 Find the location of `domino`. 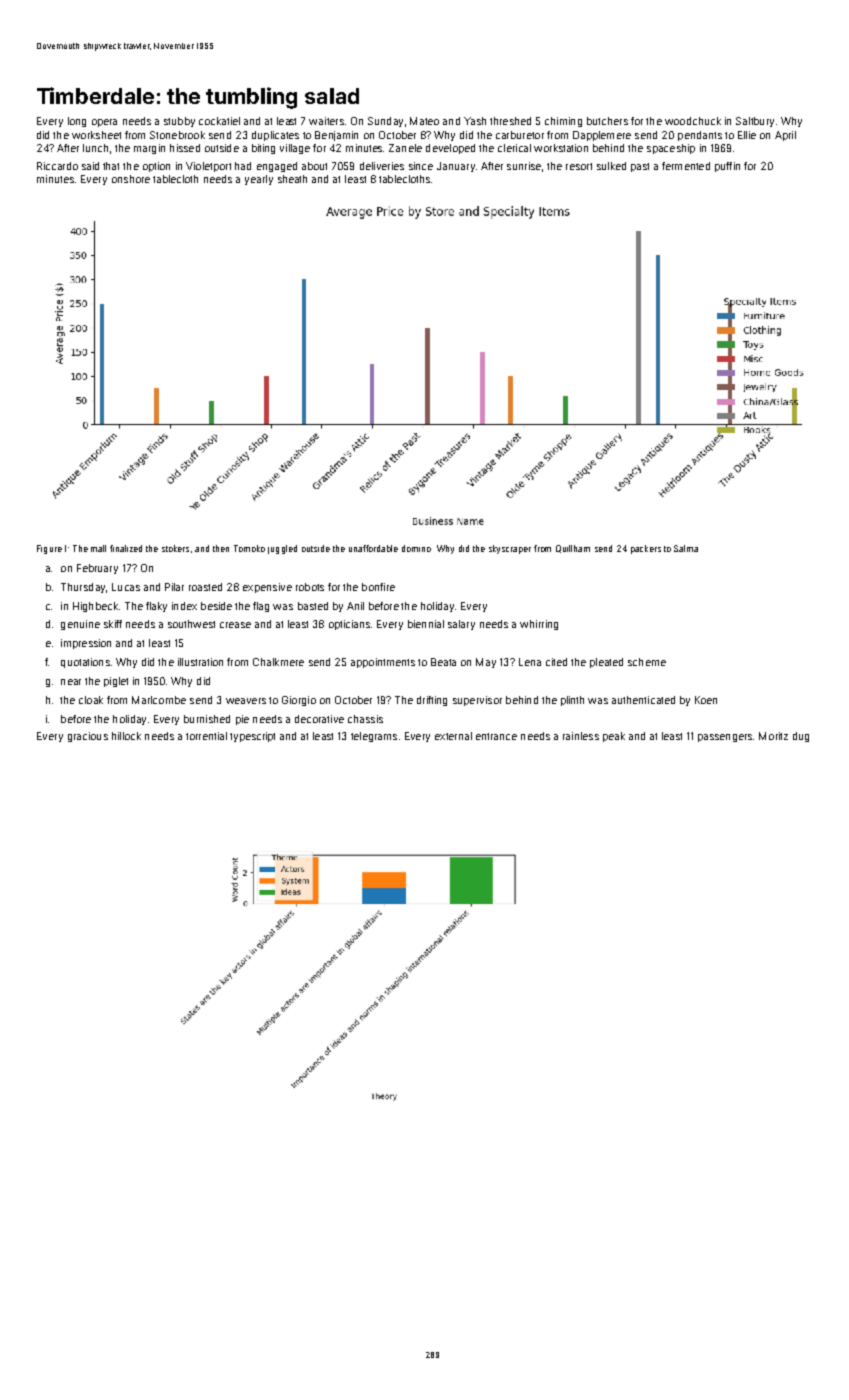

domino is located at coordinates (416, 548).
